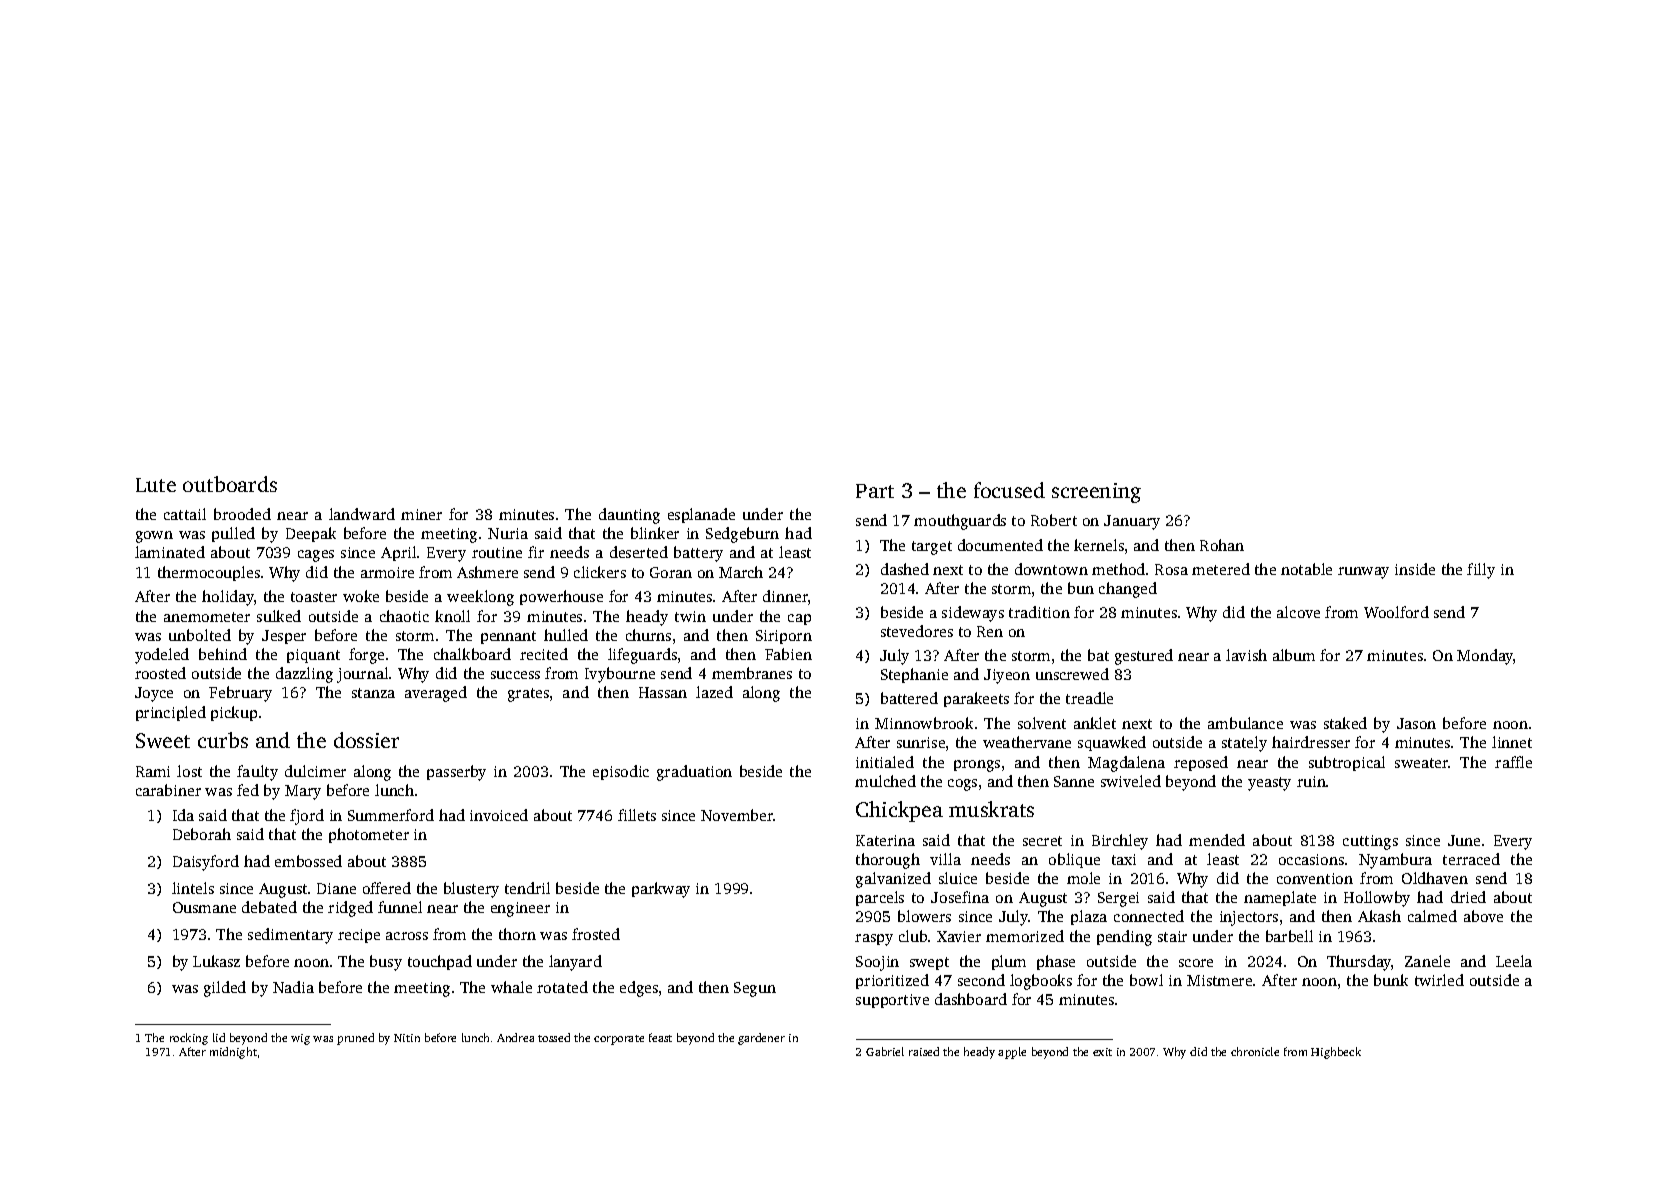  Describe the element at coordinates (421, 514) in the screenshot. I see `miner` at that location.
